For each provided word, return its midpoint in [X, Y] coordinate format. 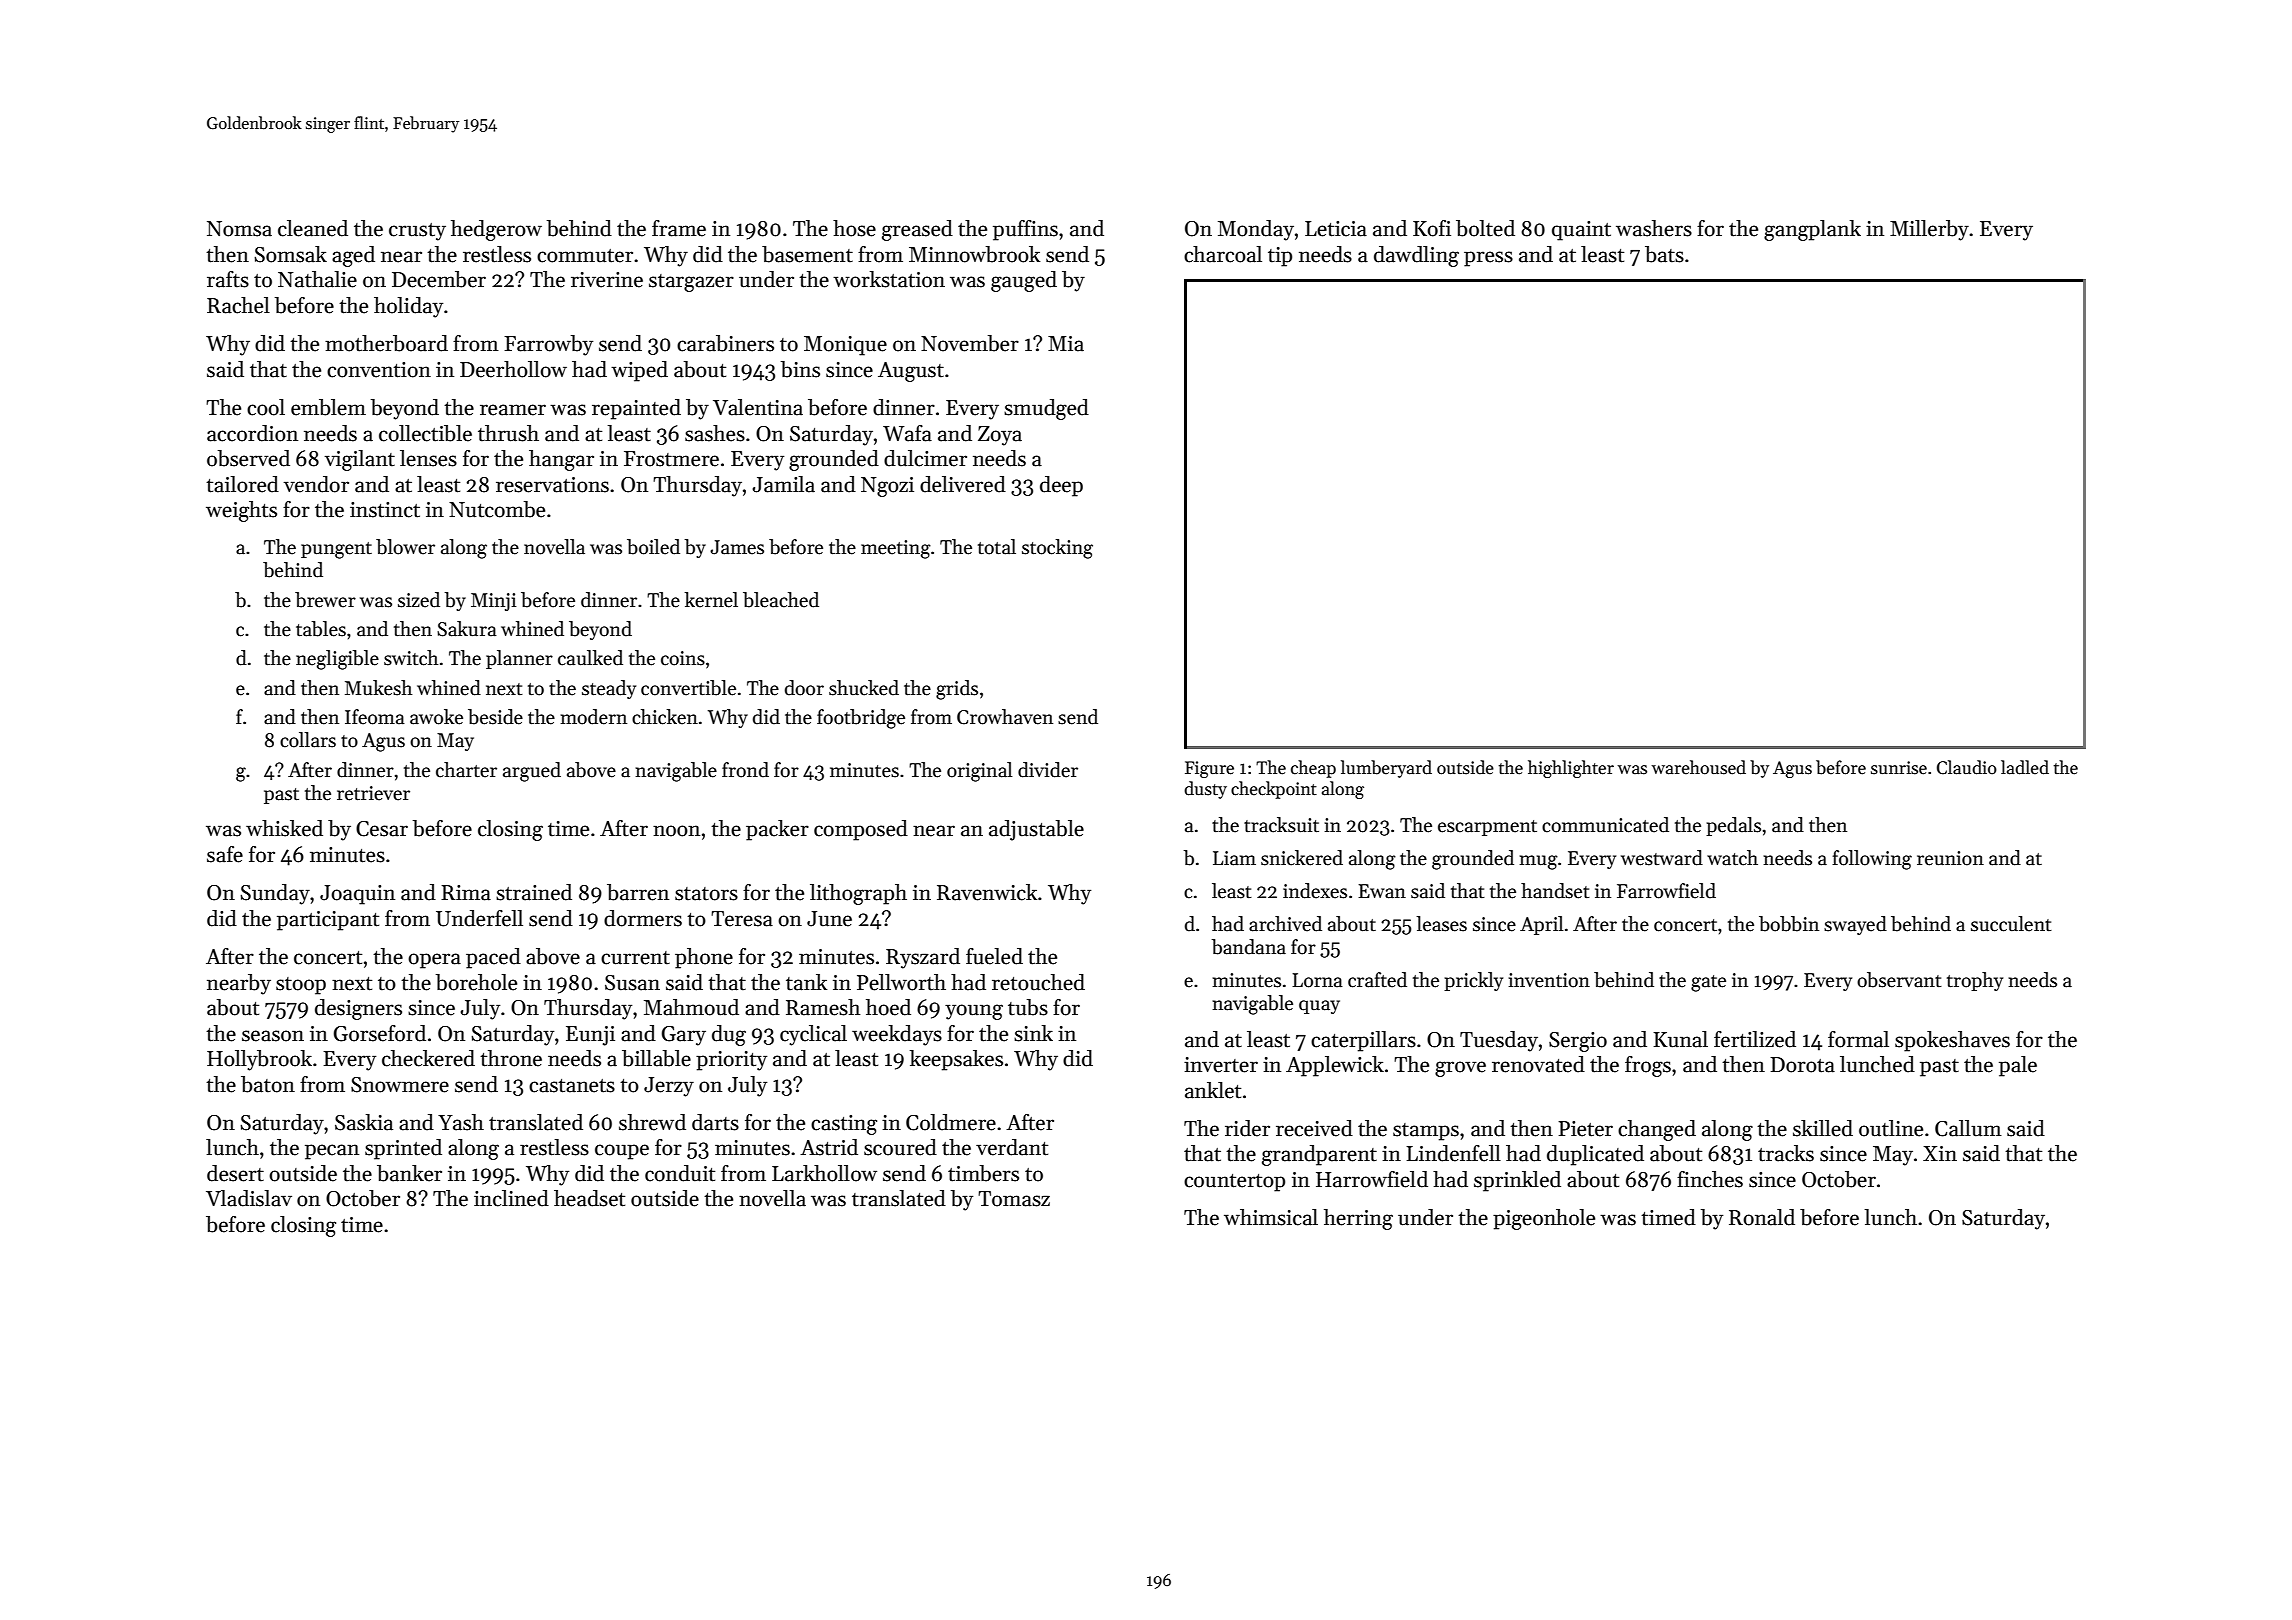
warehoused [1698, 767]
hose [854, 228]
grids [957, 690]
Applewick [1335, 1066]
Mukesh [378, 688]
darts [715, 1122]
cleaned [313, 228]
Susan [632, 983]
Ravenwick [987, 892]
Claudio [1967, 767]
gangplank [1812, 230]
